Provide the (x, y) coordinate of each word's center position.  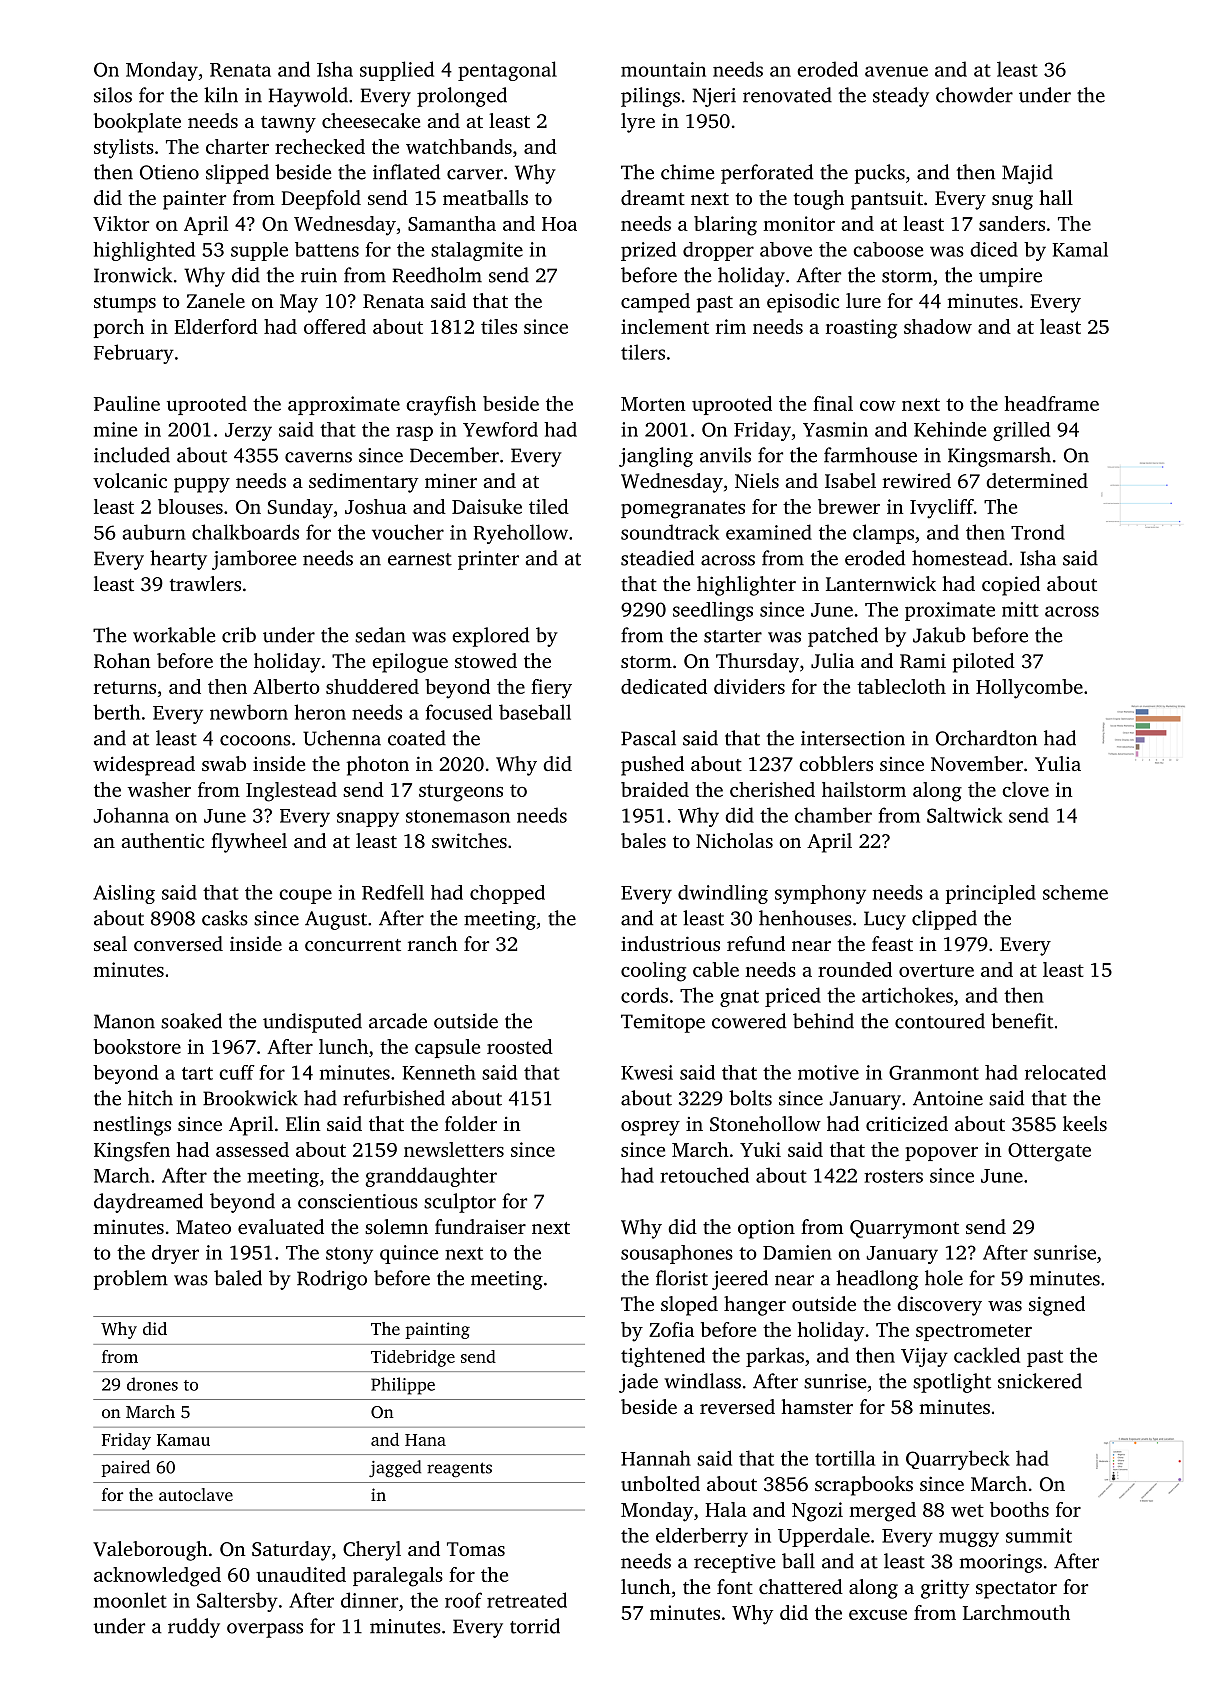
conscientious (358, 1201)
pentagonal (507, 71)
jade (638, 1383)
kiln (221, 95)
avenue (896, 71)
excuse (878, 1615)
